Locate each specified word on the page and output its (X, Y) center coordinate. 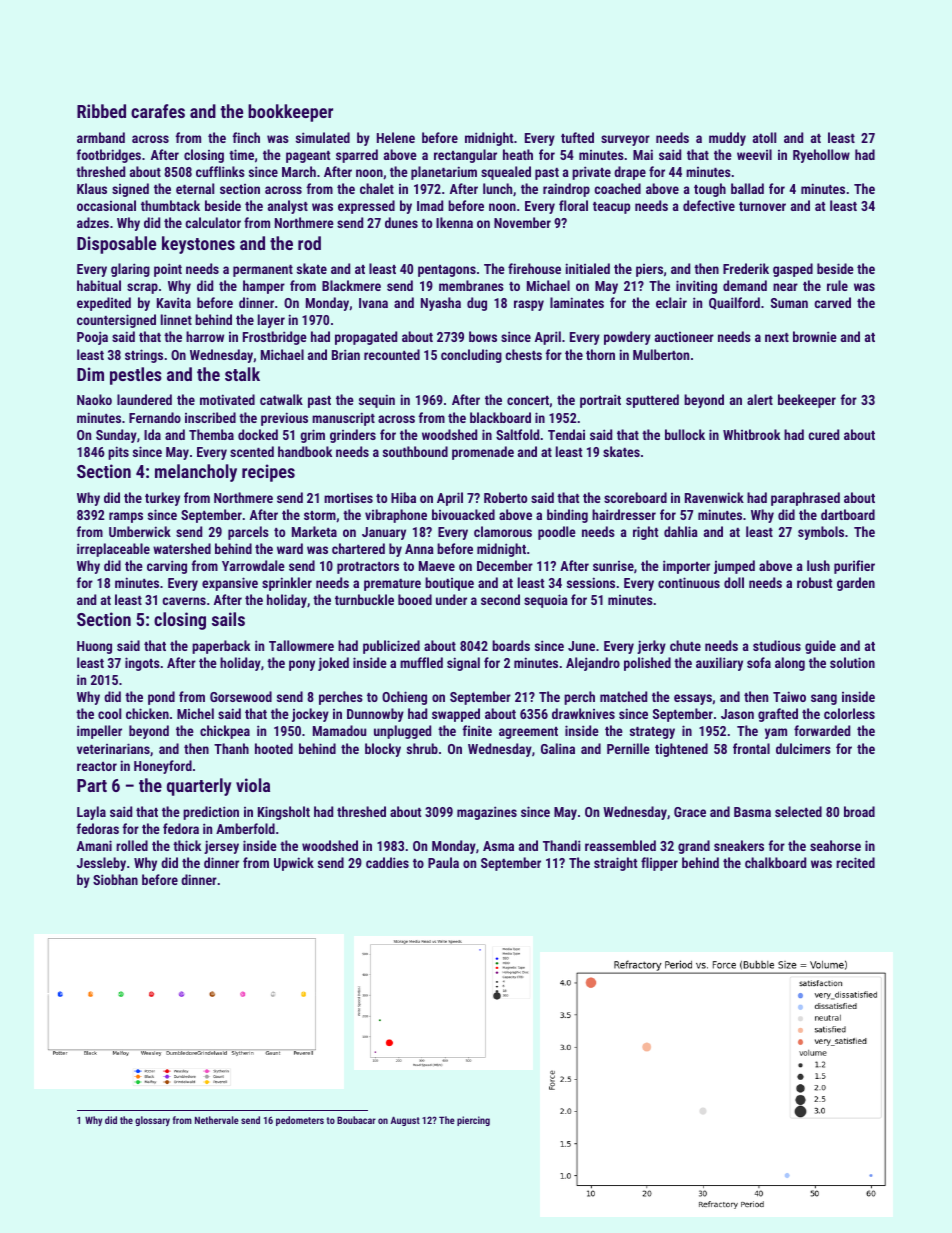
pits (118, 453)
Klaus (92, 188)
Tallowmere (301, 645)
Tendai (566, 434)
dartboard (848, 514)
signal (463, 664)
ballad (747, 188)
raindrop (566, 190)
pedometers (300, 1121)
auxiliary (719, 664)
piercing (473, 1121)
